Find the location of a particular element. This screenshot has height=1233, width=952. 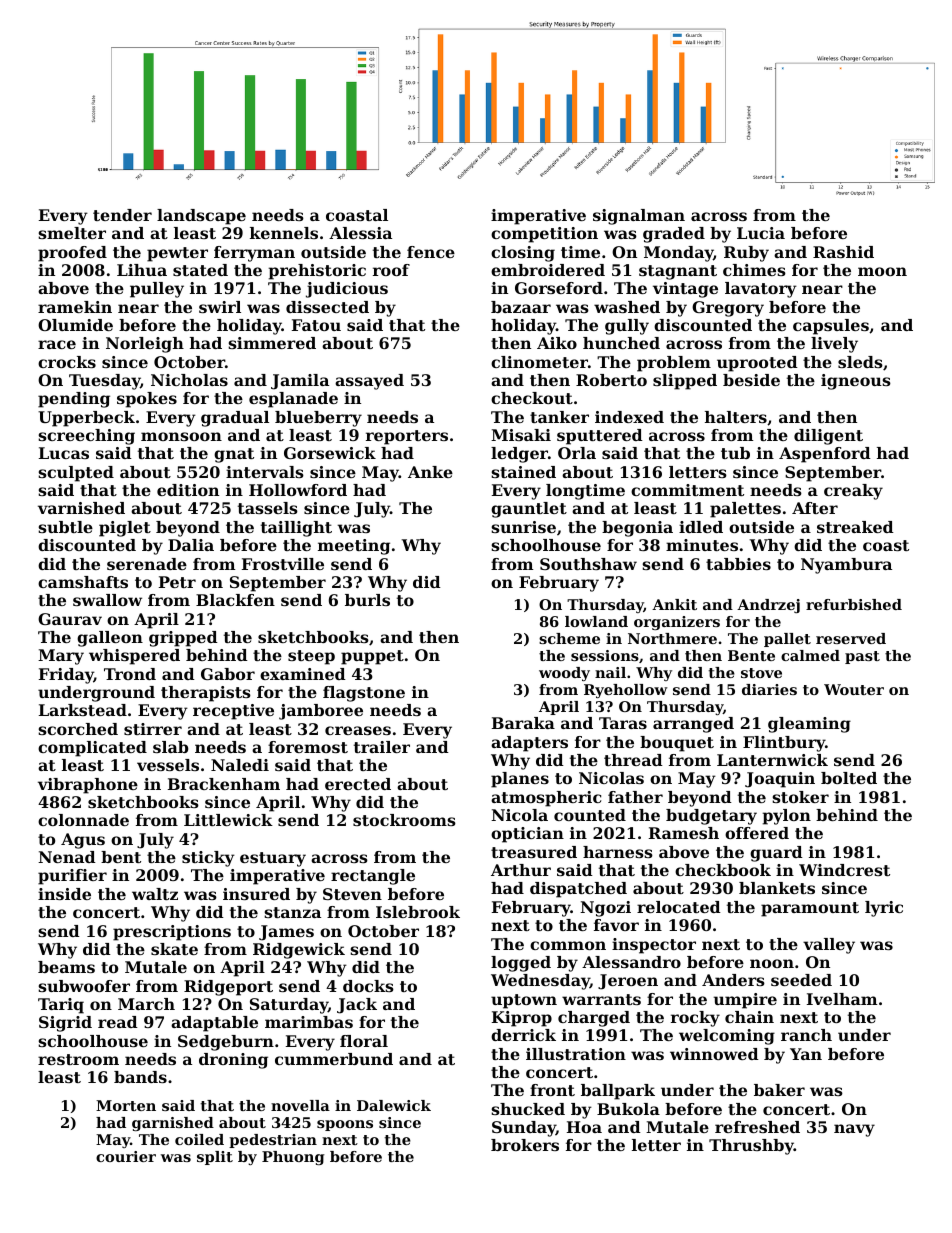

checkbook is located at coordinates (723, 870).
